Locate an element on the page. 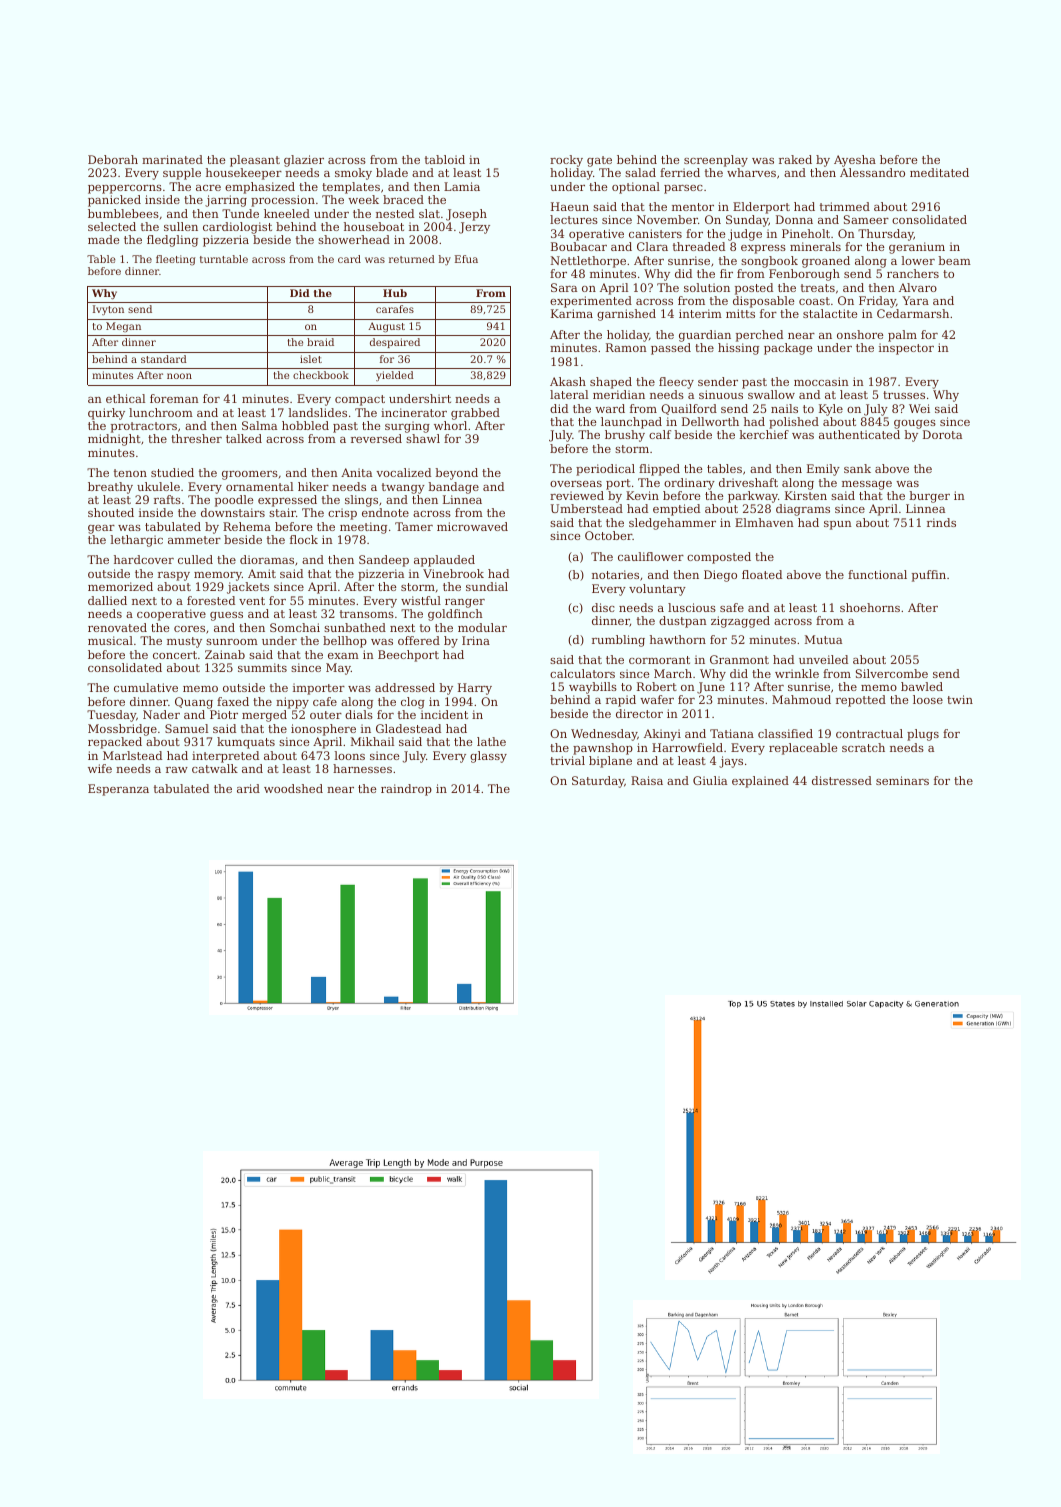 The width and height of the document is (1061, 1507). Haeun is located at coordinates (570, 206).
